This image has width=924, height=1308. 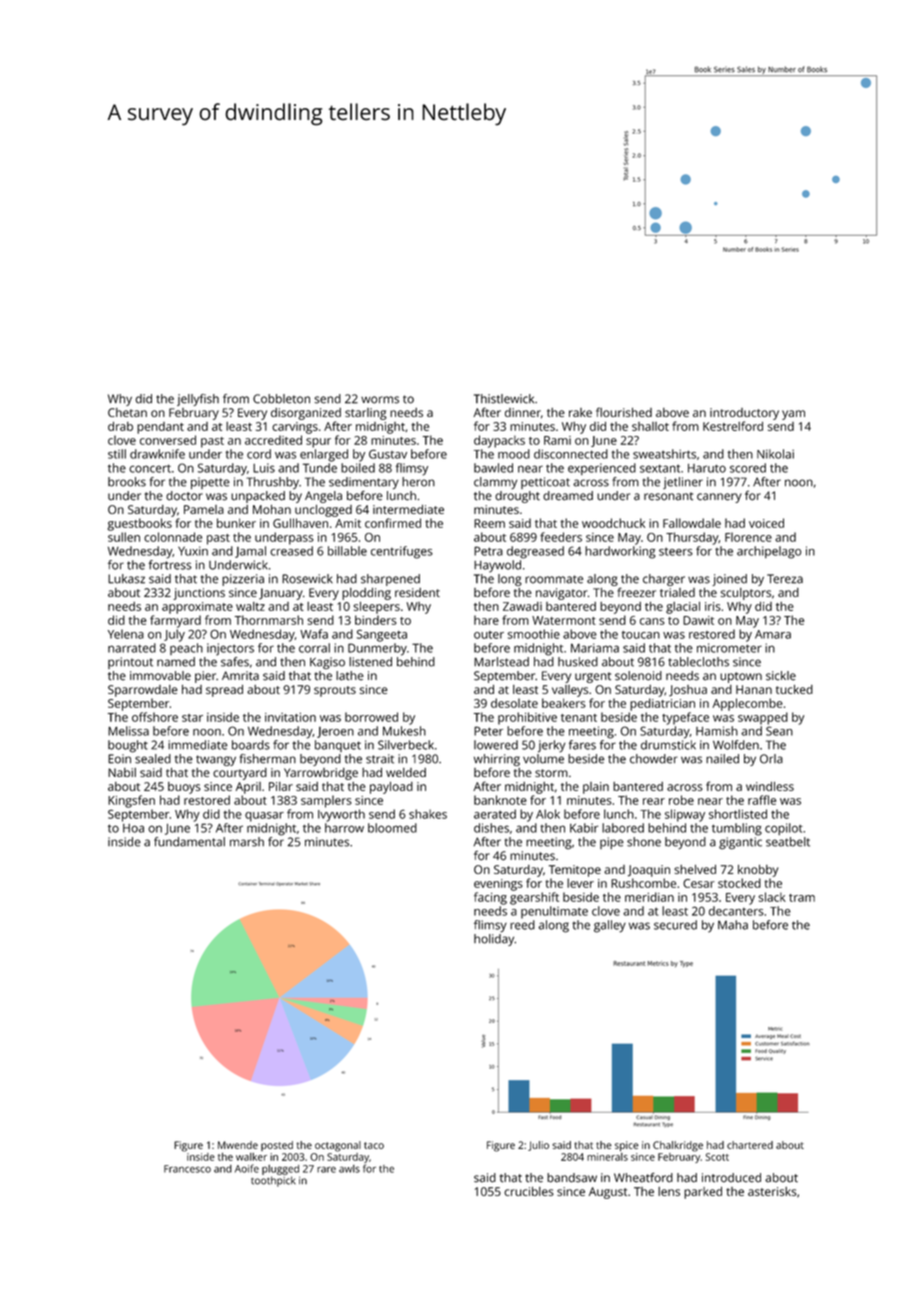 I want to click on facing, so click(x=490, y=898).
